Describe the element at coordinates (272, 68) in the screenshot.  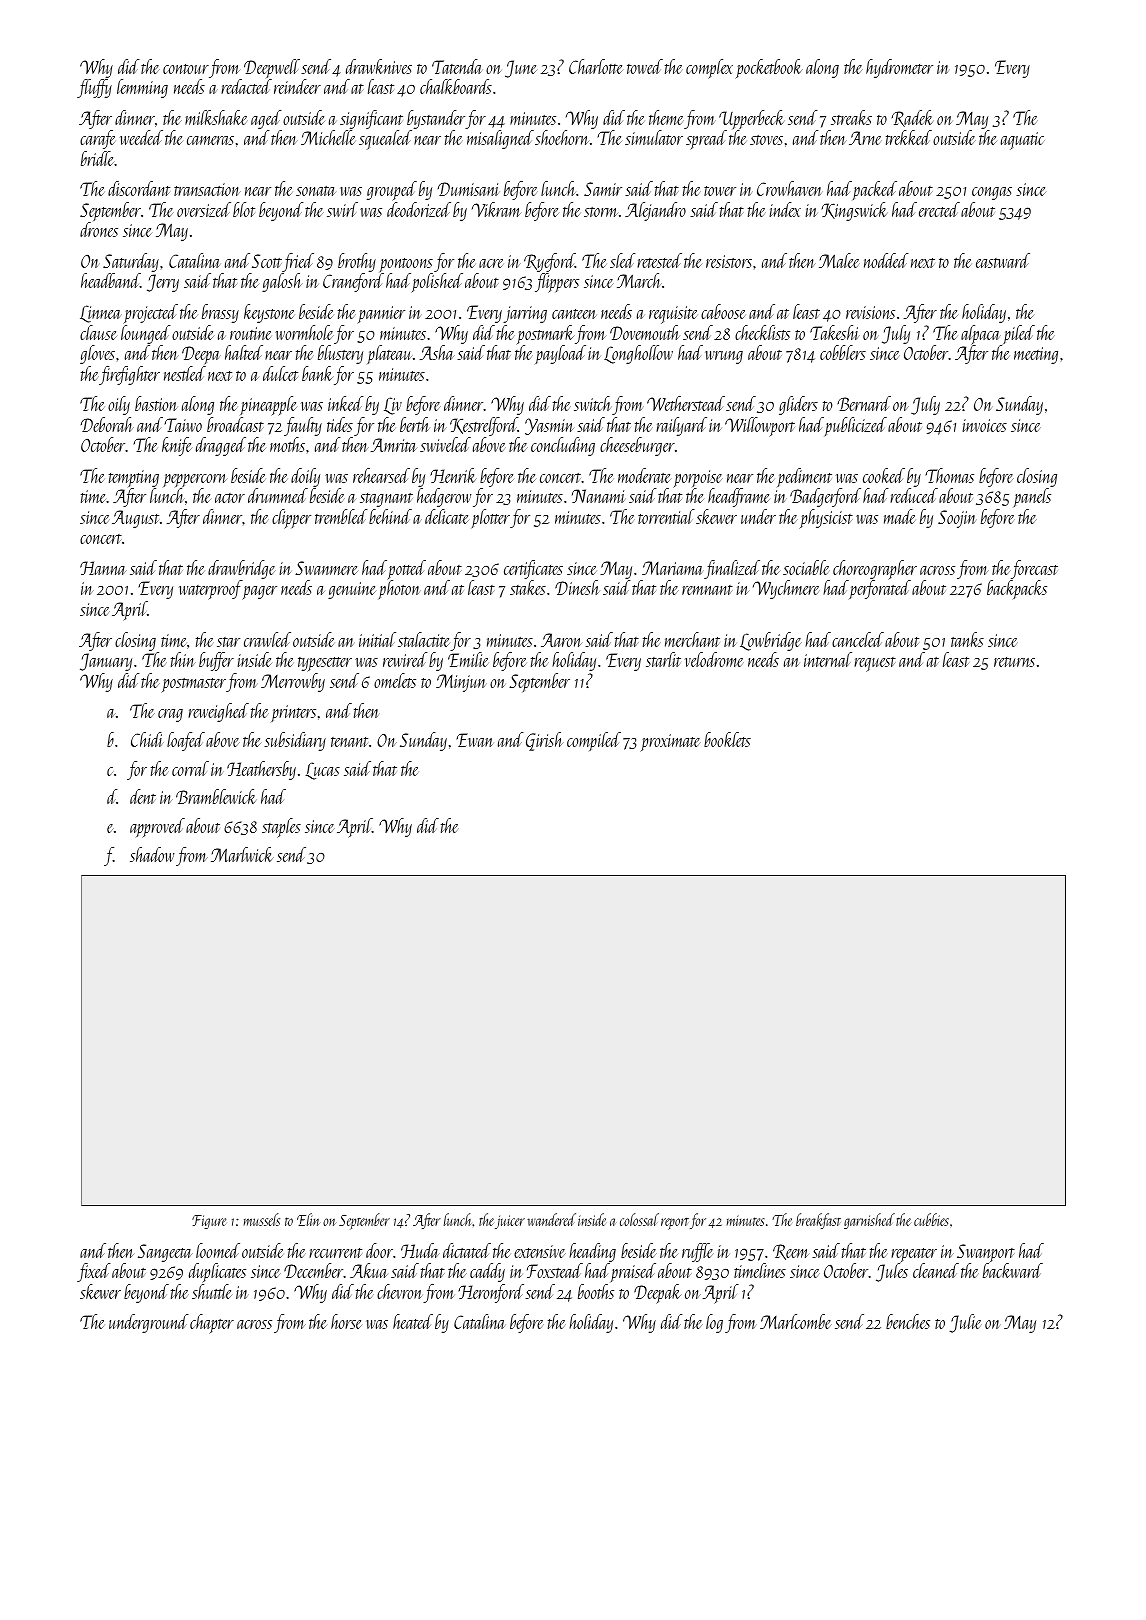
I see `Deepwell` at that location.
